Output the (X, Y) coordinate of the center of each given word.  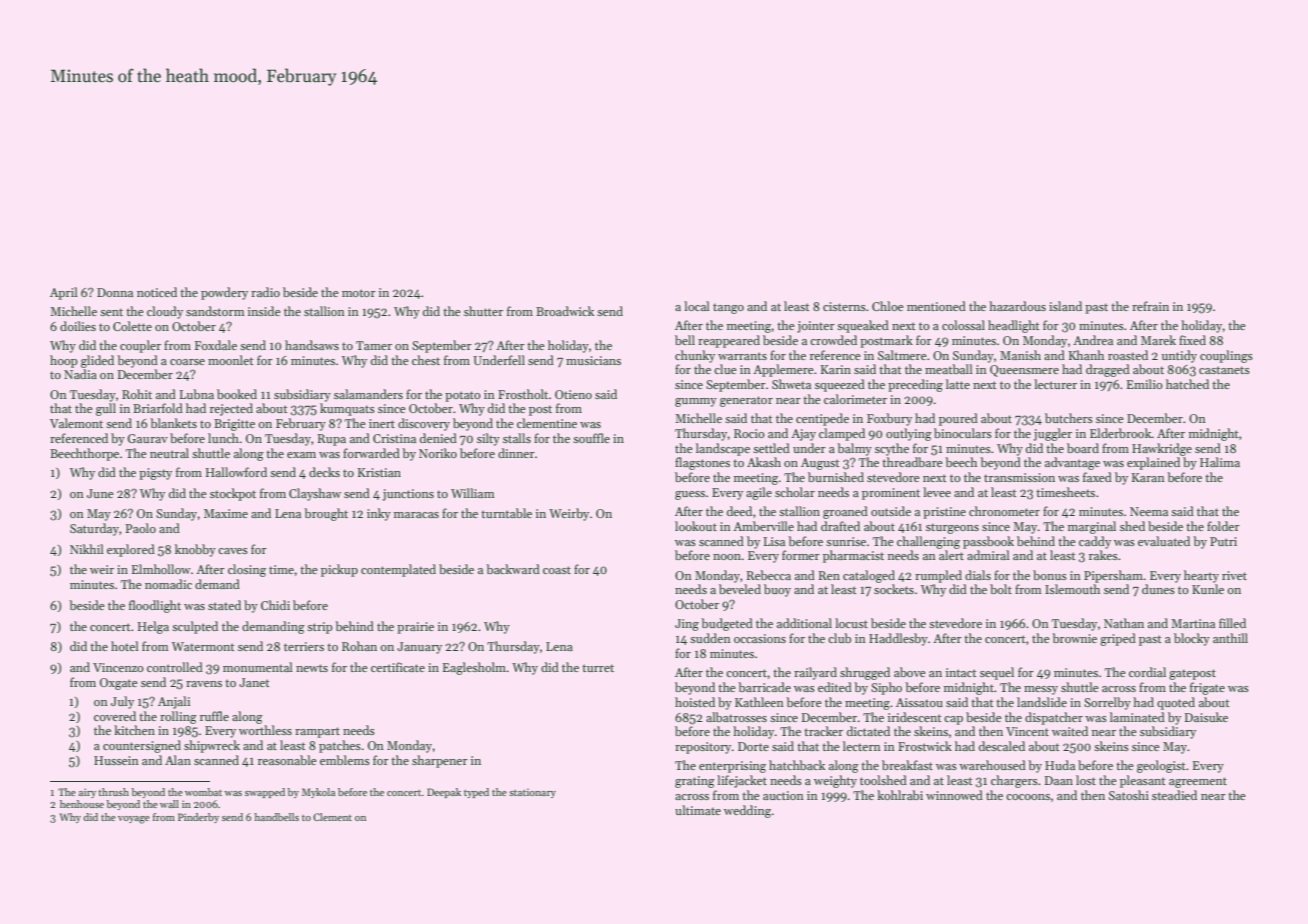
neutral (169, 453)
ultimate (698, 810)
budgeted (727, 624)
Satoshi (1129, 795)
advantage (1072, 463)
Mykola (318, 793)
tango (728, 308)
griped (1118, 639)
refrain (1150, 306)
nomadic (168, 584)
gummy (696, 402)
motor (359, 293)
